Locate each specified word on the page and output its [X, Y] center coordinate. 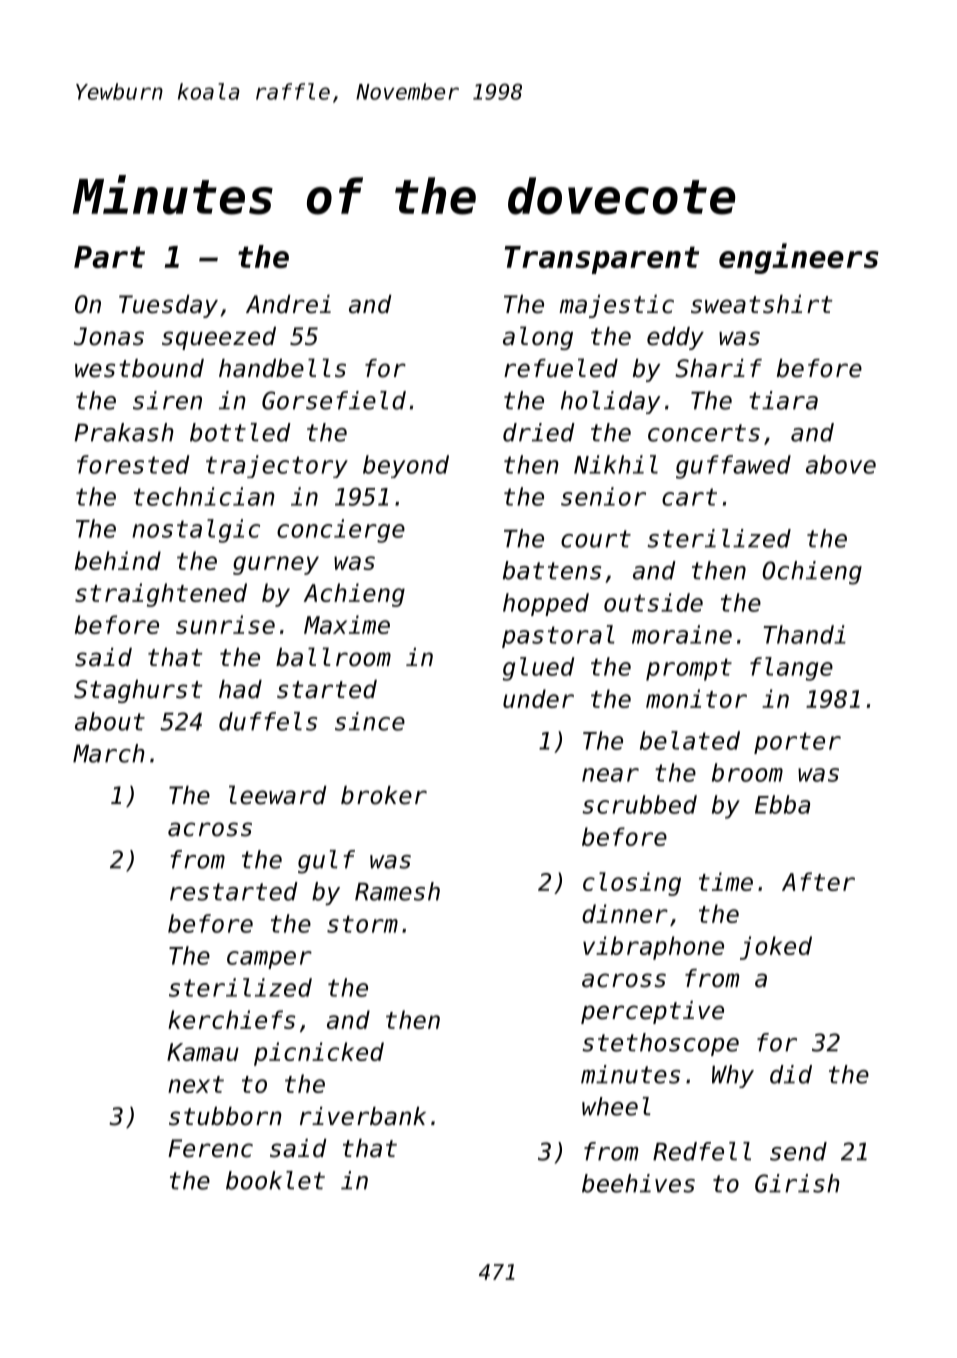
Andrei [288, 304]
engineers [799, 258]
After [818, 881]
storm [362, 924]
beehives [638, 1183]
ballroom [333, 657]
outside [653, 602]
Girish [797, 1183]
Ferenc [210, 1148]
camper [269, 960]
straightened [161, 595]
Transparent [602, 260]
